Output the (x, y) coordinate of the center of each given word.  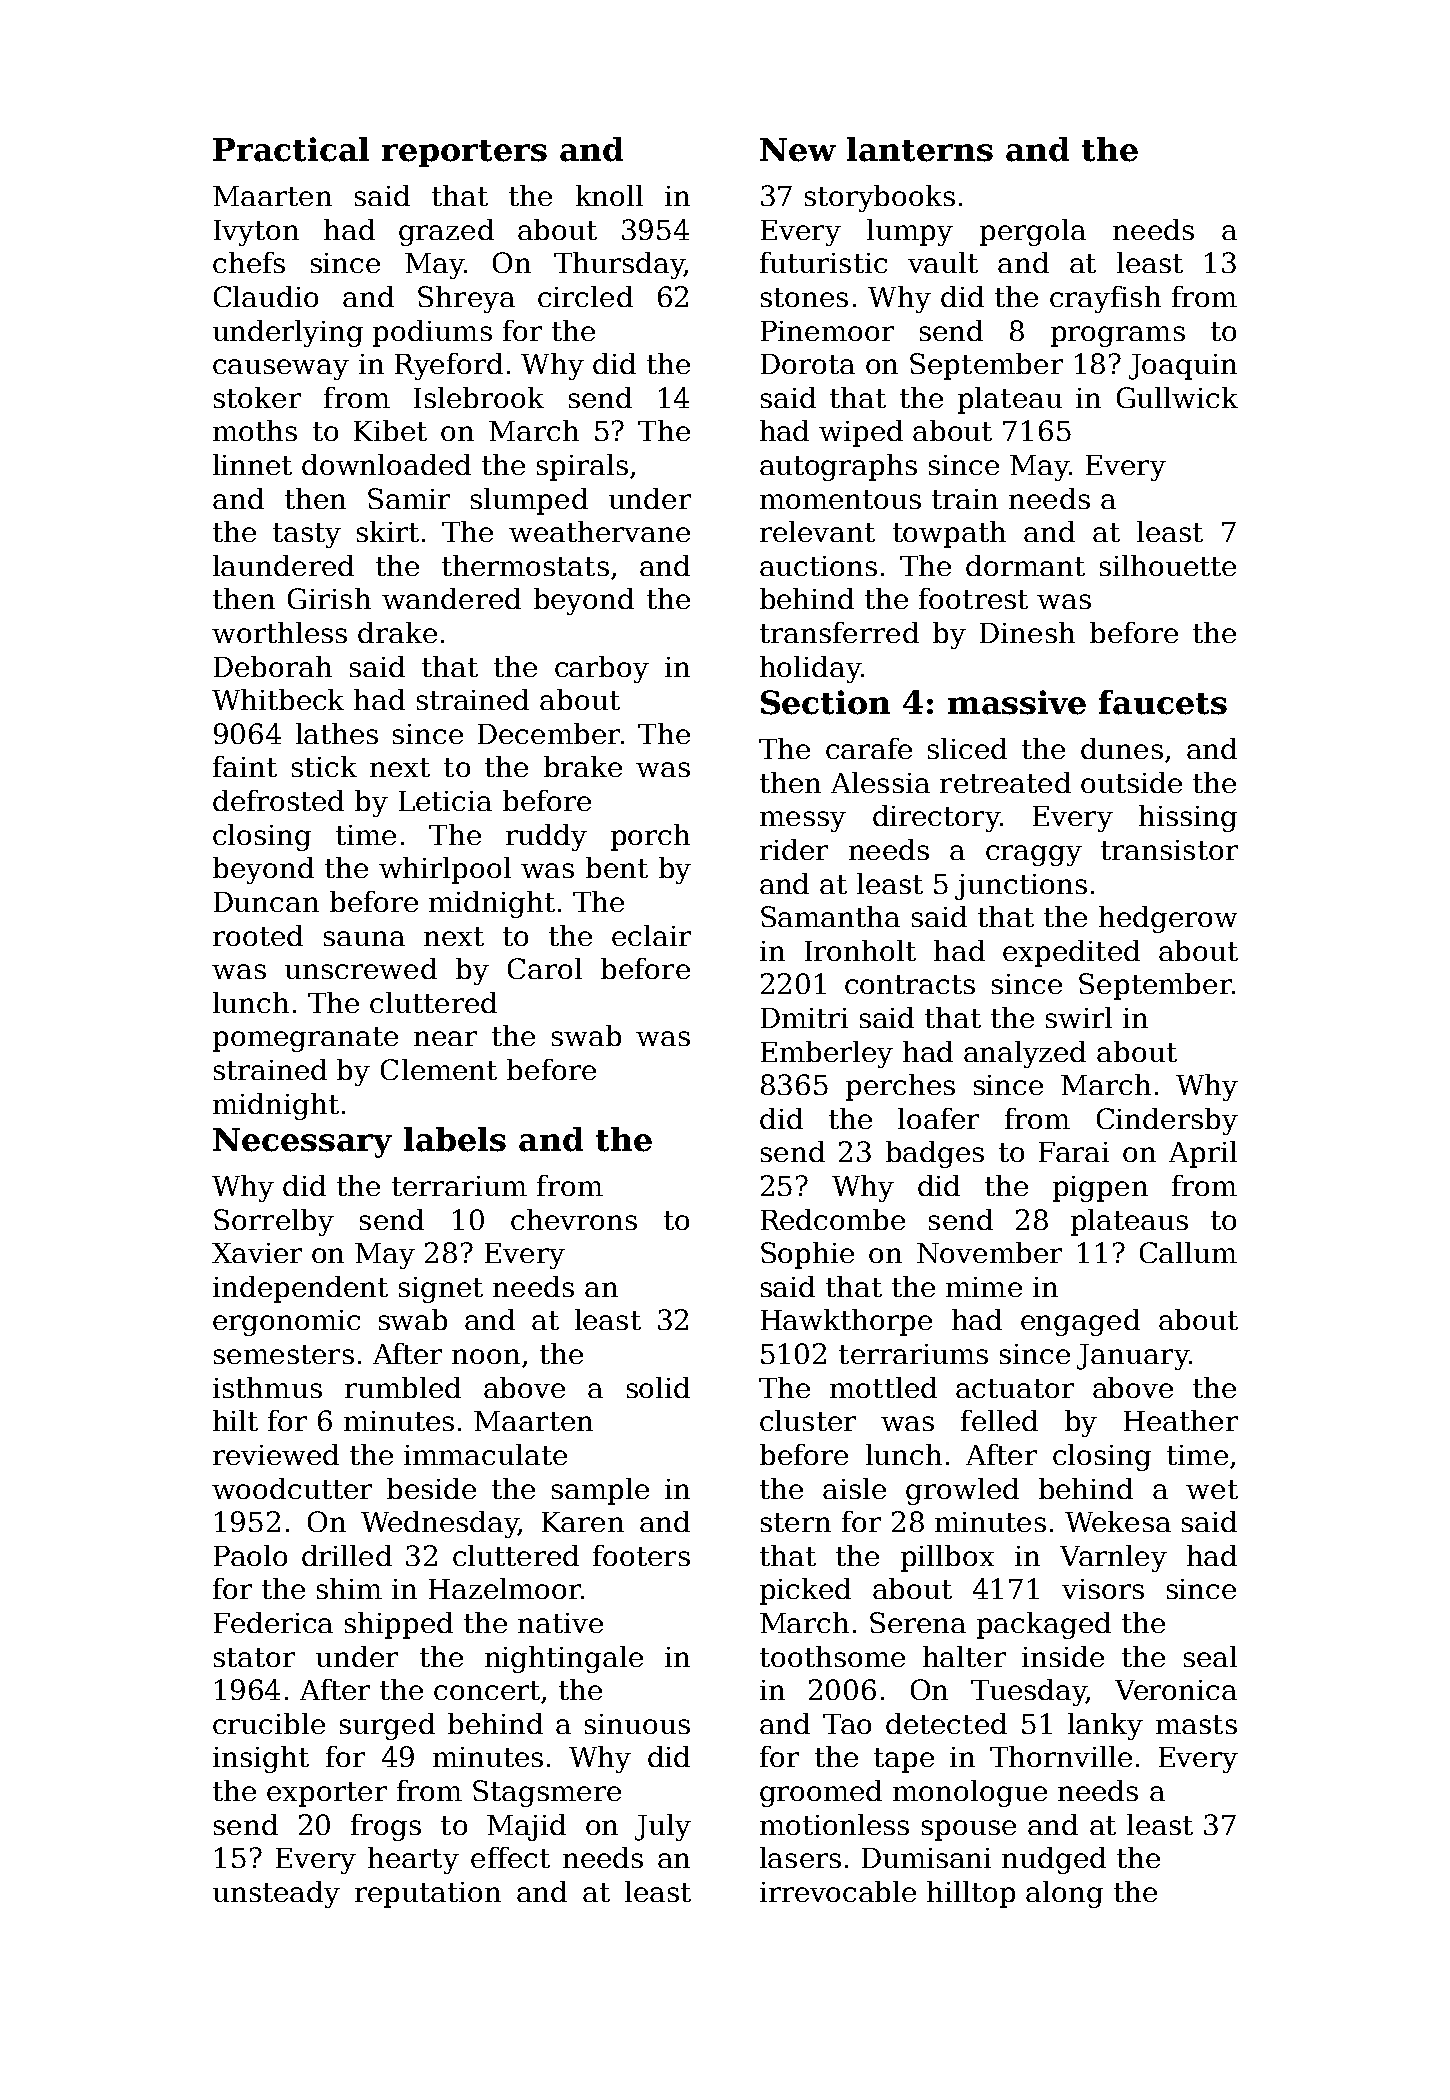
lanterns (920, 149)
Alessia (880, 782)
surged (387, 1726)
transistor (1169, 850)
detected (946, 1723)
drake (397, 632)
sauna (364, 938)
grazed (446, 232)
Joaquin (1183, 367)
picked (805, 1591)
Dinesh (1027, 632)
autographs (838, 467)
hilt (235, 1420)
